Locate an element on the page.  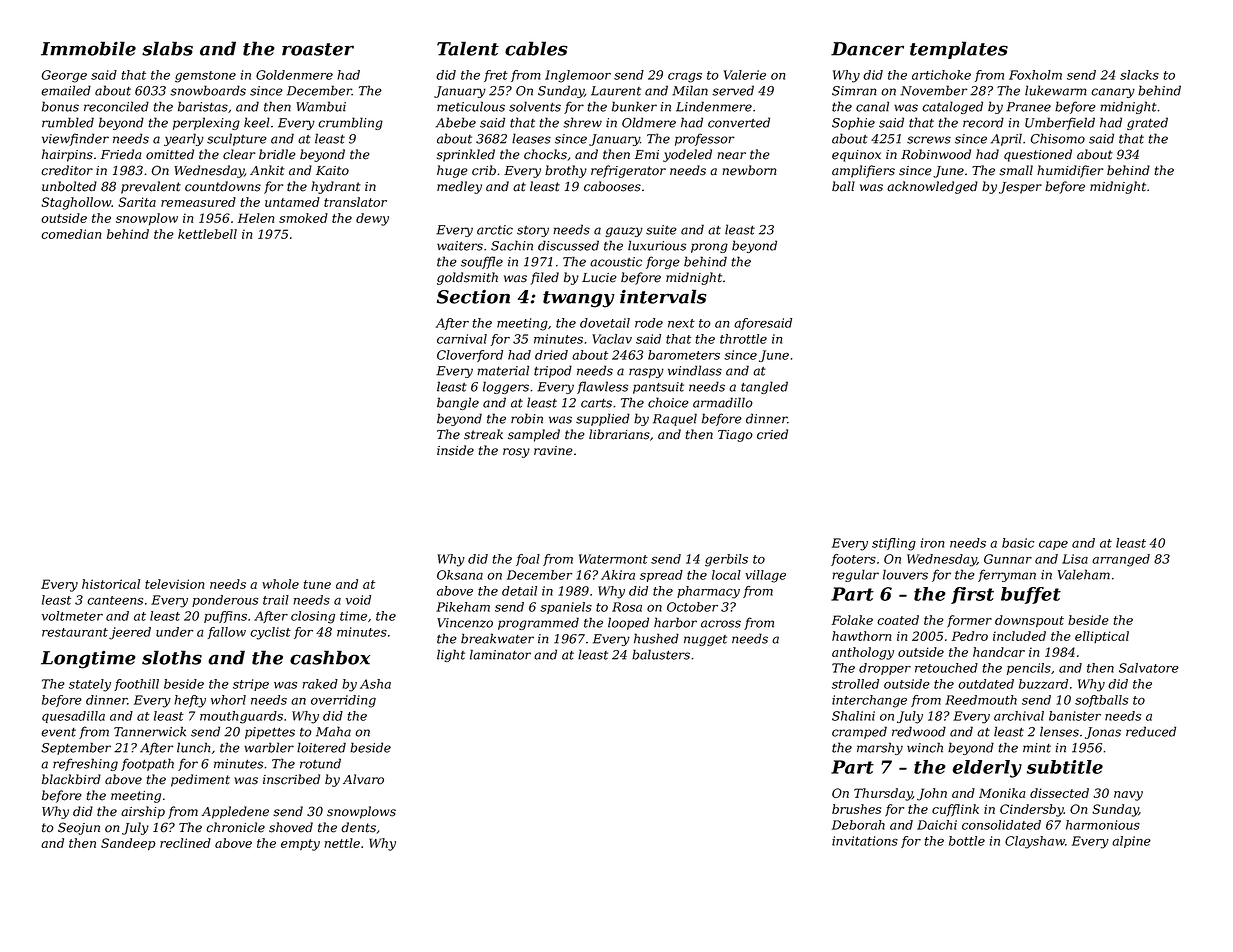
kettlebell is located at coordinates (207, 234).
